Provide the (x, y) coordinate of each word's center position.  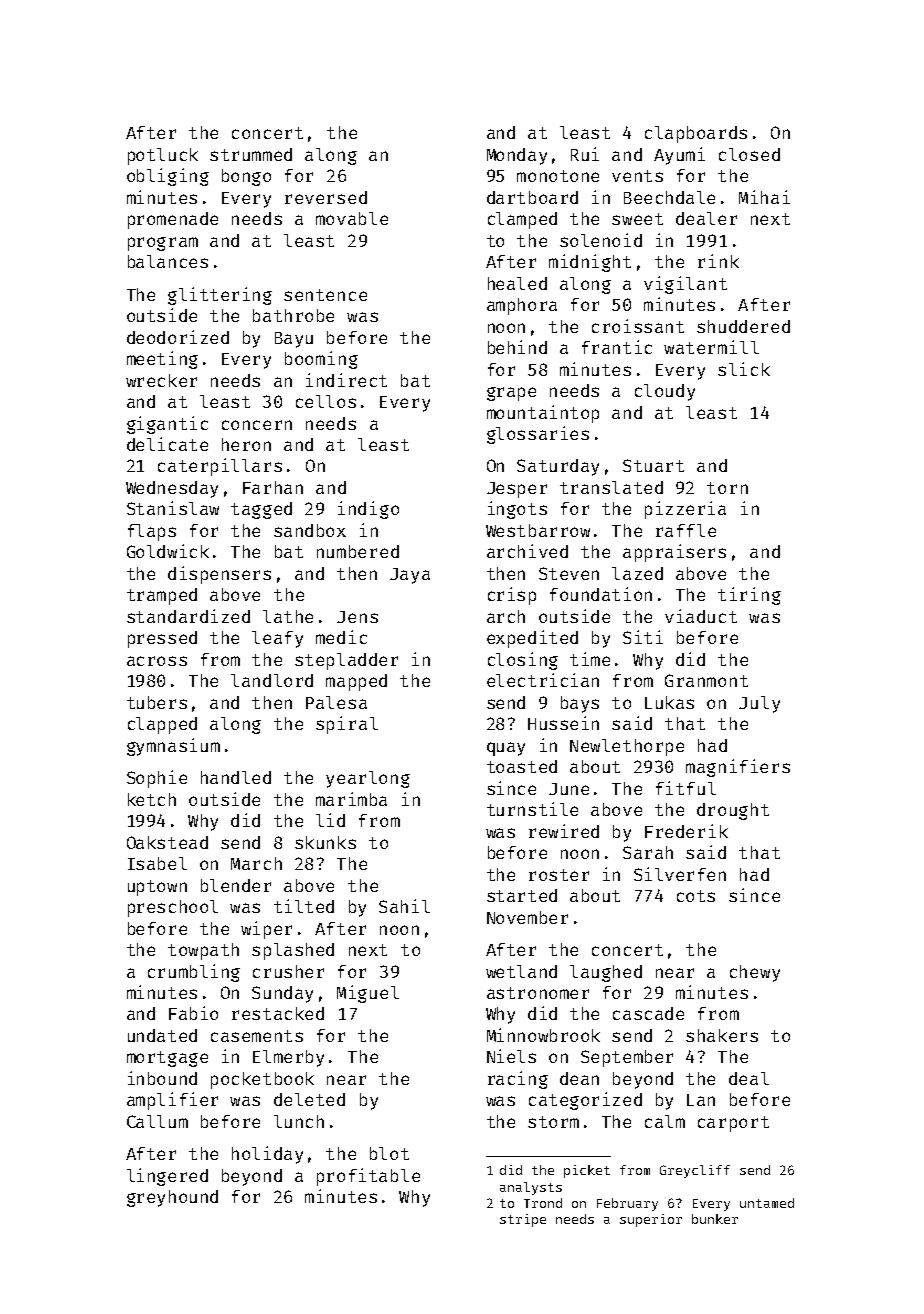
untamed (767, 1203)
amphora (522, 306)
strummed (251, 154)
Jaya (410, 576)
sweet (637, 219)
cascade (648, 1013)
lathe (288, 616)
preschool (173, 908)
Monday (517, 156)
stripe (523, 1220)
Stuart (653, 465)
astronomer (538, 993)
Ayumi (679, 156)
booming (321, 360)
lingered (167, 1177)
